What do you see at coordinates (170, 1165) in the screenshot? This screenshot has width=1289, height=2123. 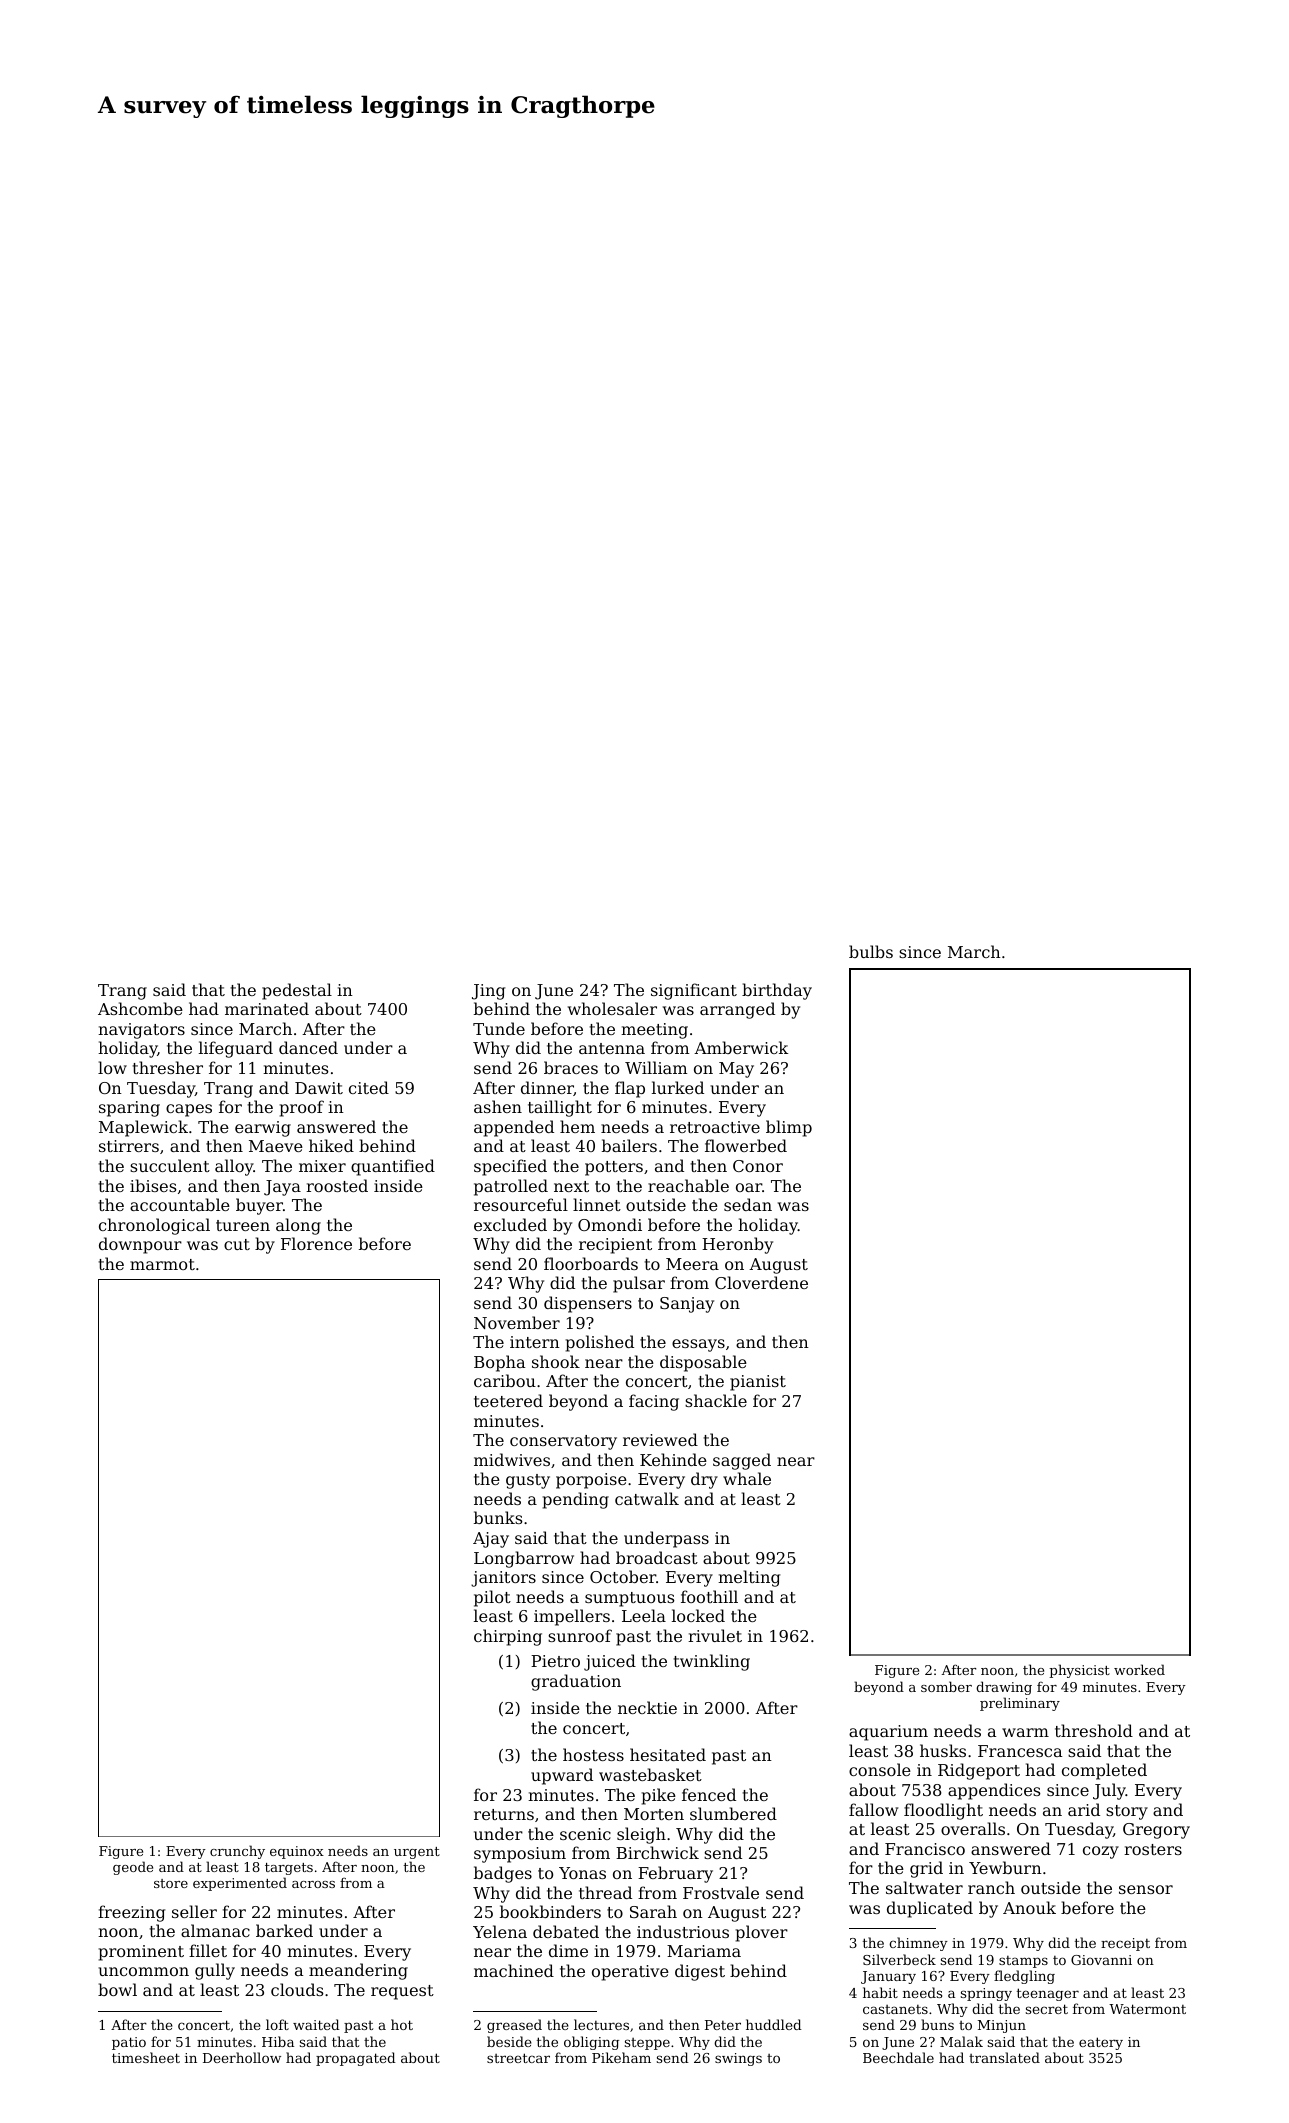 I see `succulent` at bounding box center [170, 1165].
